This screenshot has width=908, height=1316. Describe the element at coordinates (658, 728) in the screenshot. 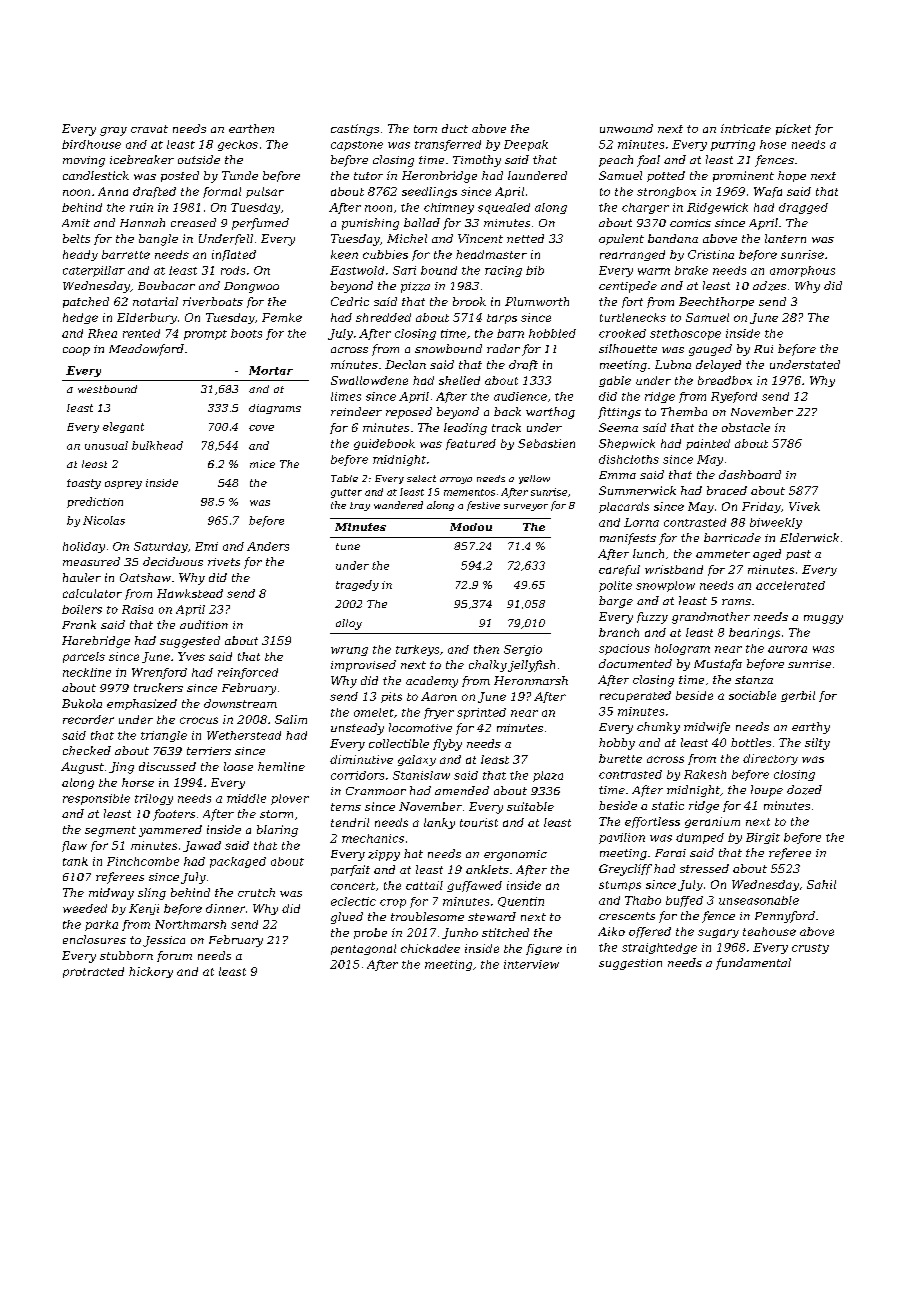

I see `chunky` at that location.
